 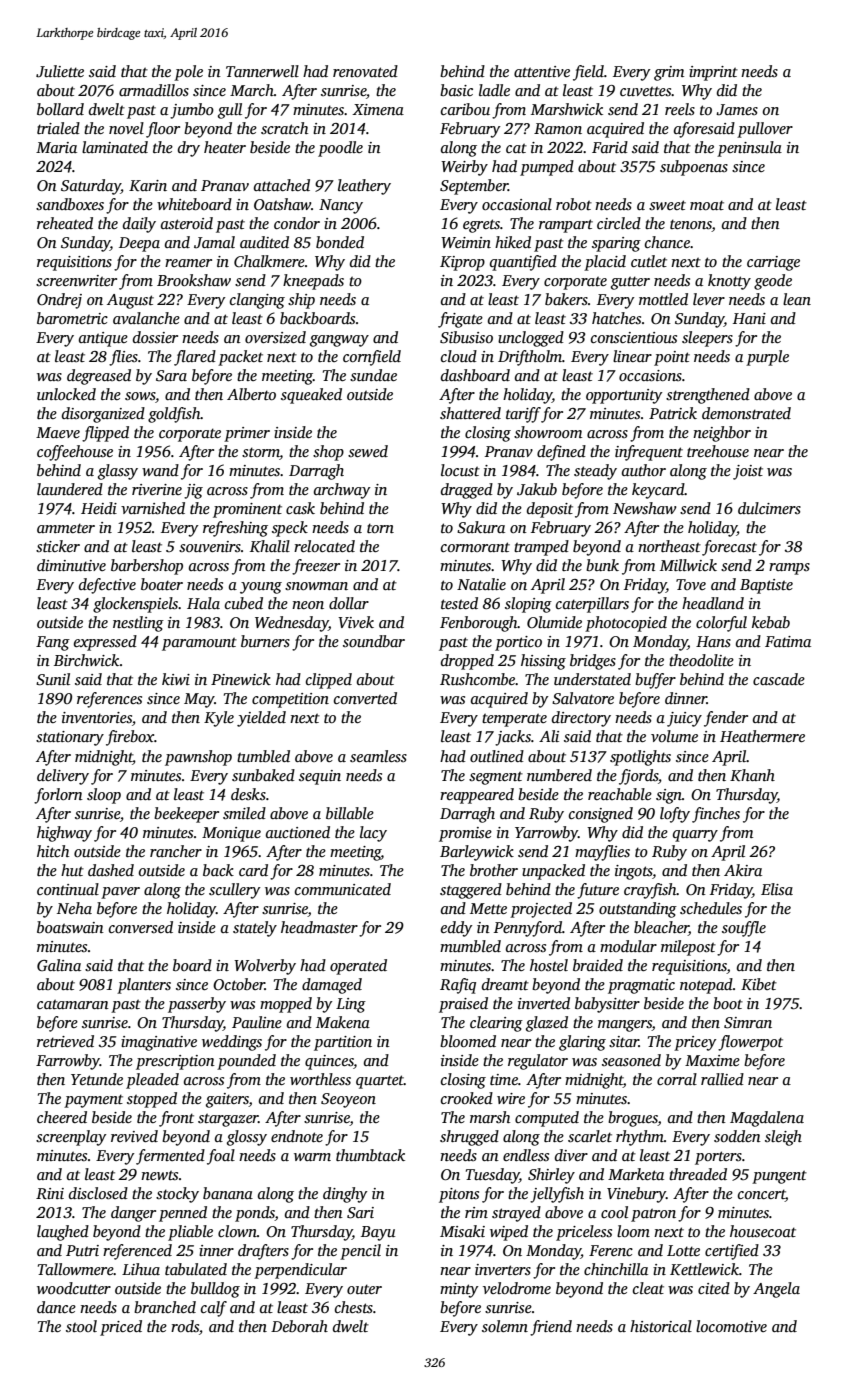 What do you see at coordinates (546, 834) in the image?
I see `Yarrowby` at bounding box center [546, 834].
